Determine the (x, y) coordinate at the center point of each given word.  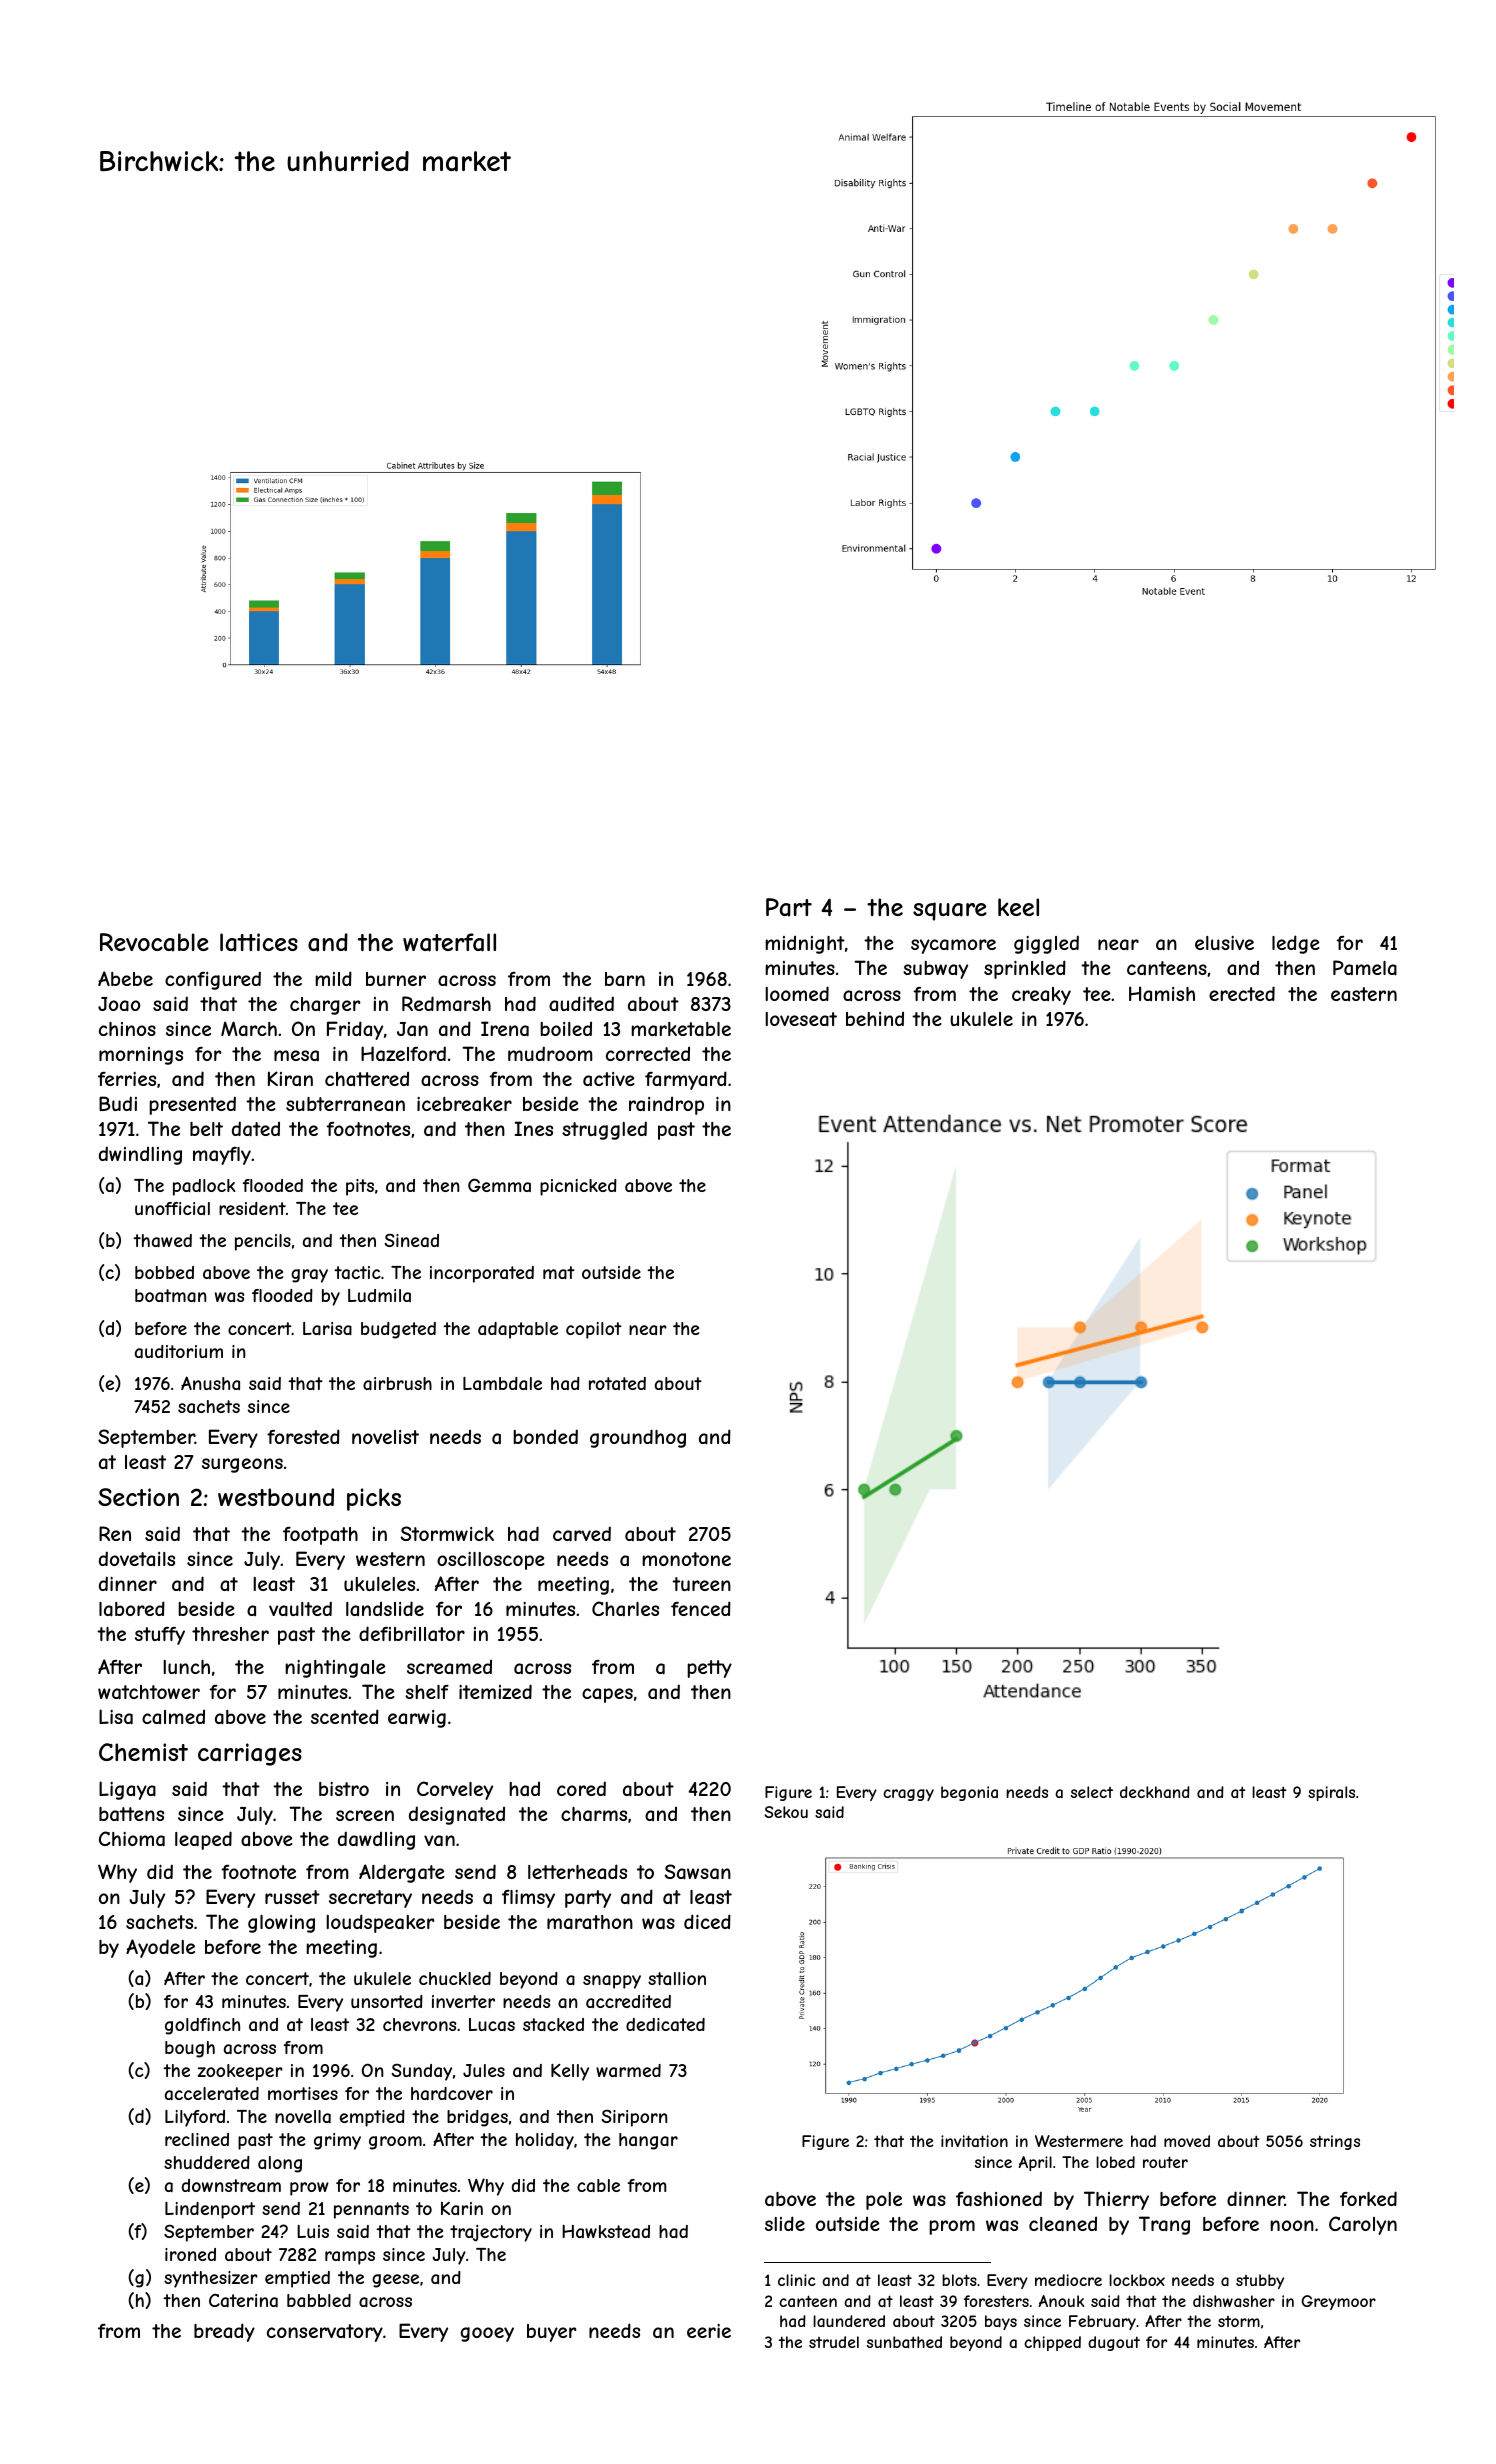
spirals (1331, 1793)
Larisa (327, 1328)
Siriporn (634, 2118)
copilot (594, 1330)
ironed (190, 2254)
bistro (344, 1789)
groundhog (638, 1438)
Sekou (786, 1812)
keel (1018, 907)
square (950, 911)
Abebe (125, 978)
